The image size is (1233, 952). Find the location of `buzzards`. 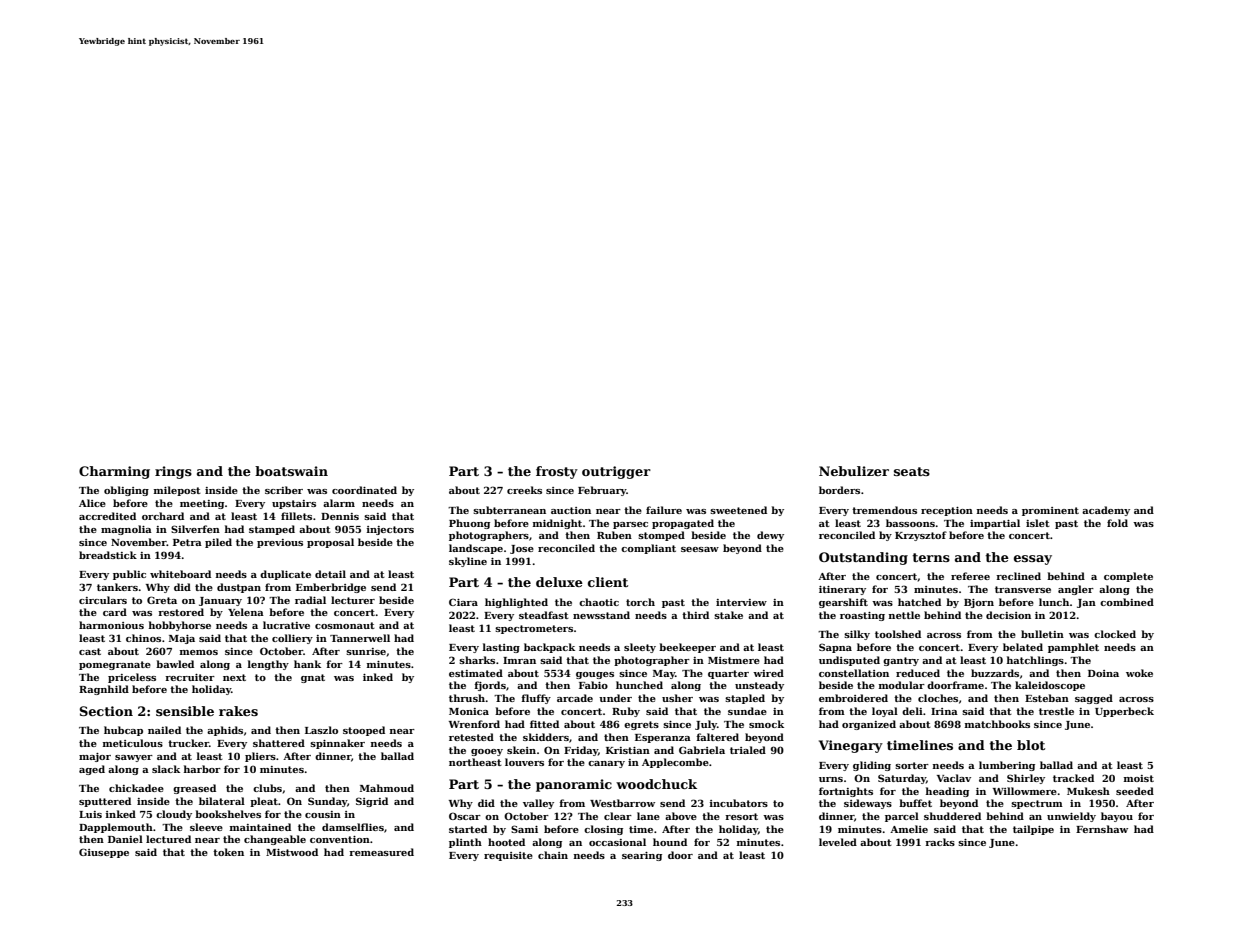

buzzards is located at coordinates (995, 673).
